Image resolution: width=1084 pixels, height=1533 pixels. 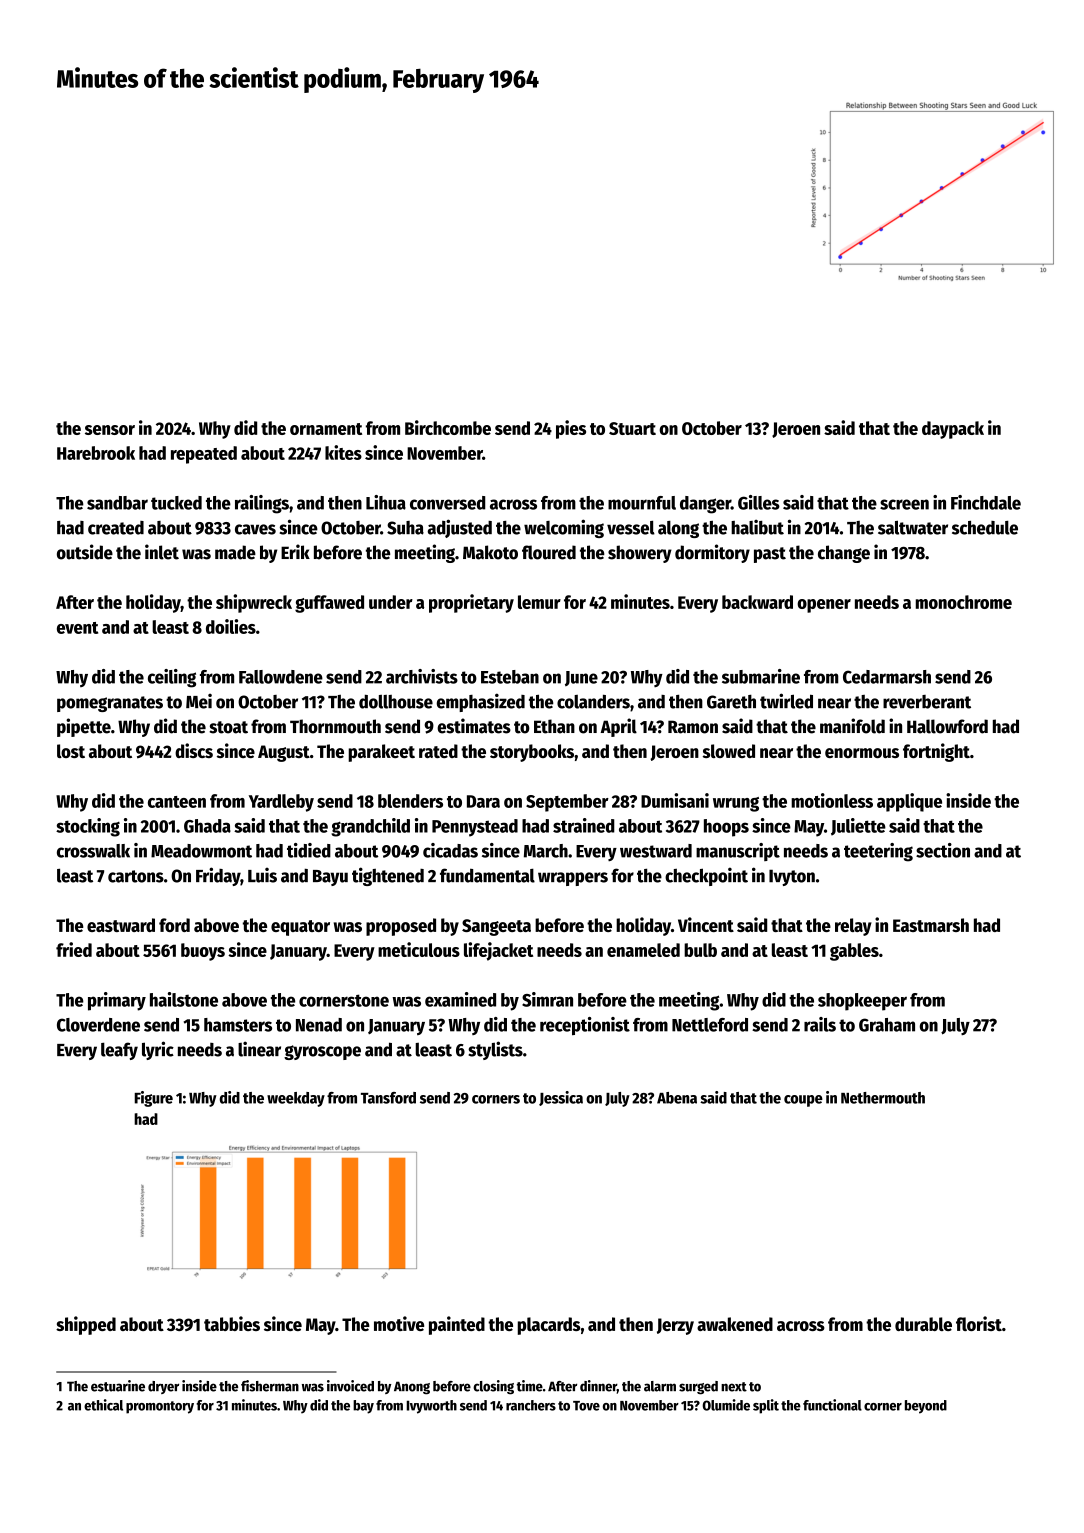 I want to click on beyond, so click(x=926, y=1407).
